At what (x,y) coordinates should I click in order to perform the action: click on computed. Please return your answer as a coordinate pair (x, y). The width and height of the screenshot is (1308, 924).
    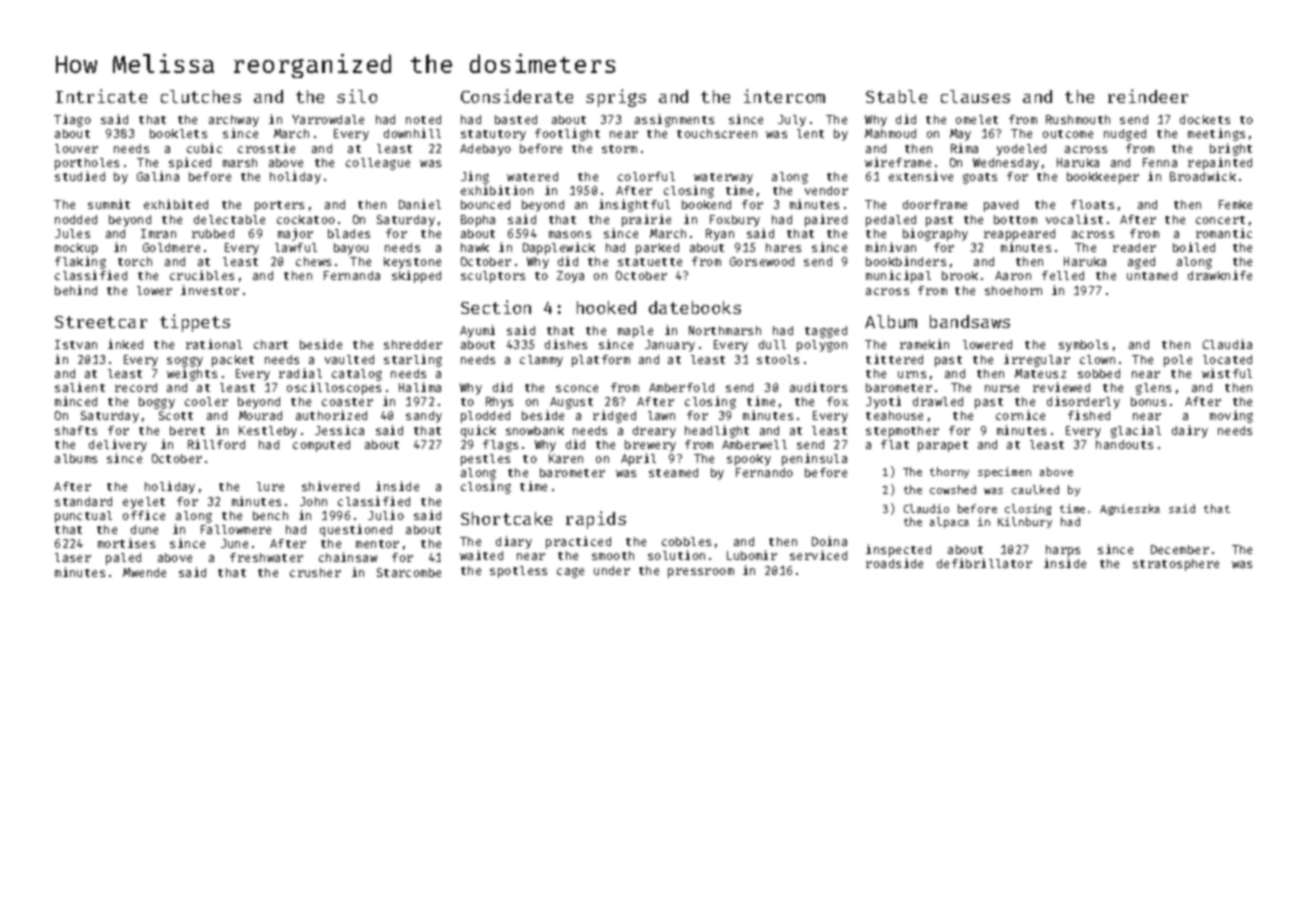
    Looking at the image, I should click on (321, 446).
